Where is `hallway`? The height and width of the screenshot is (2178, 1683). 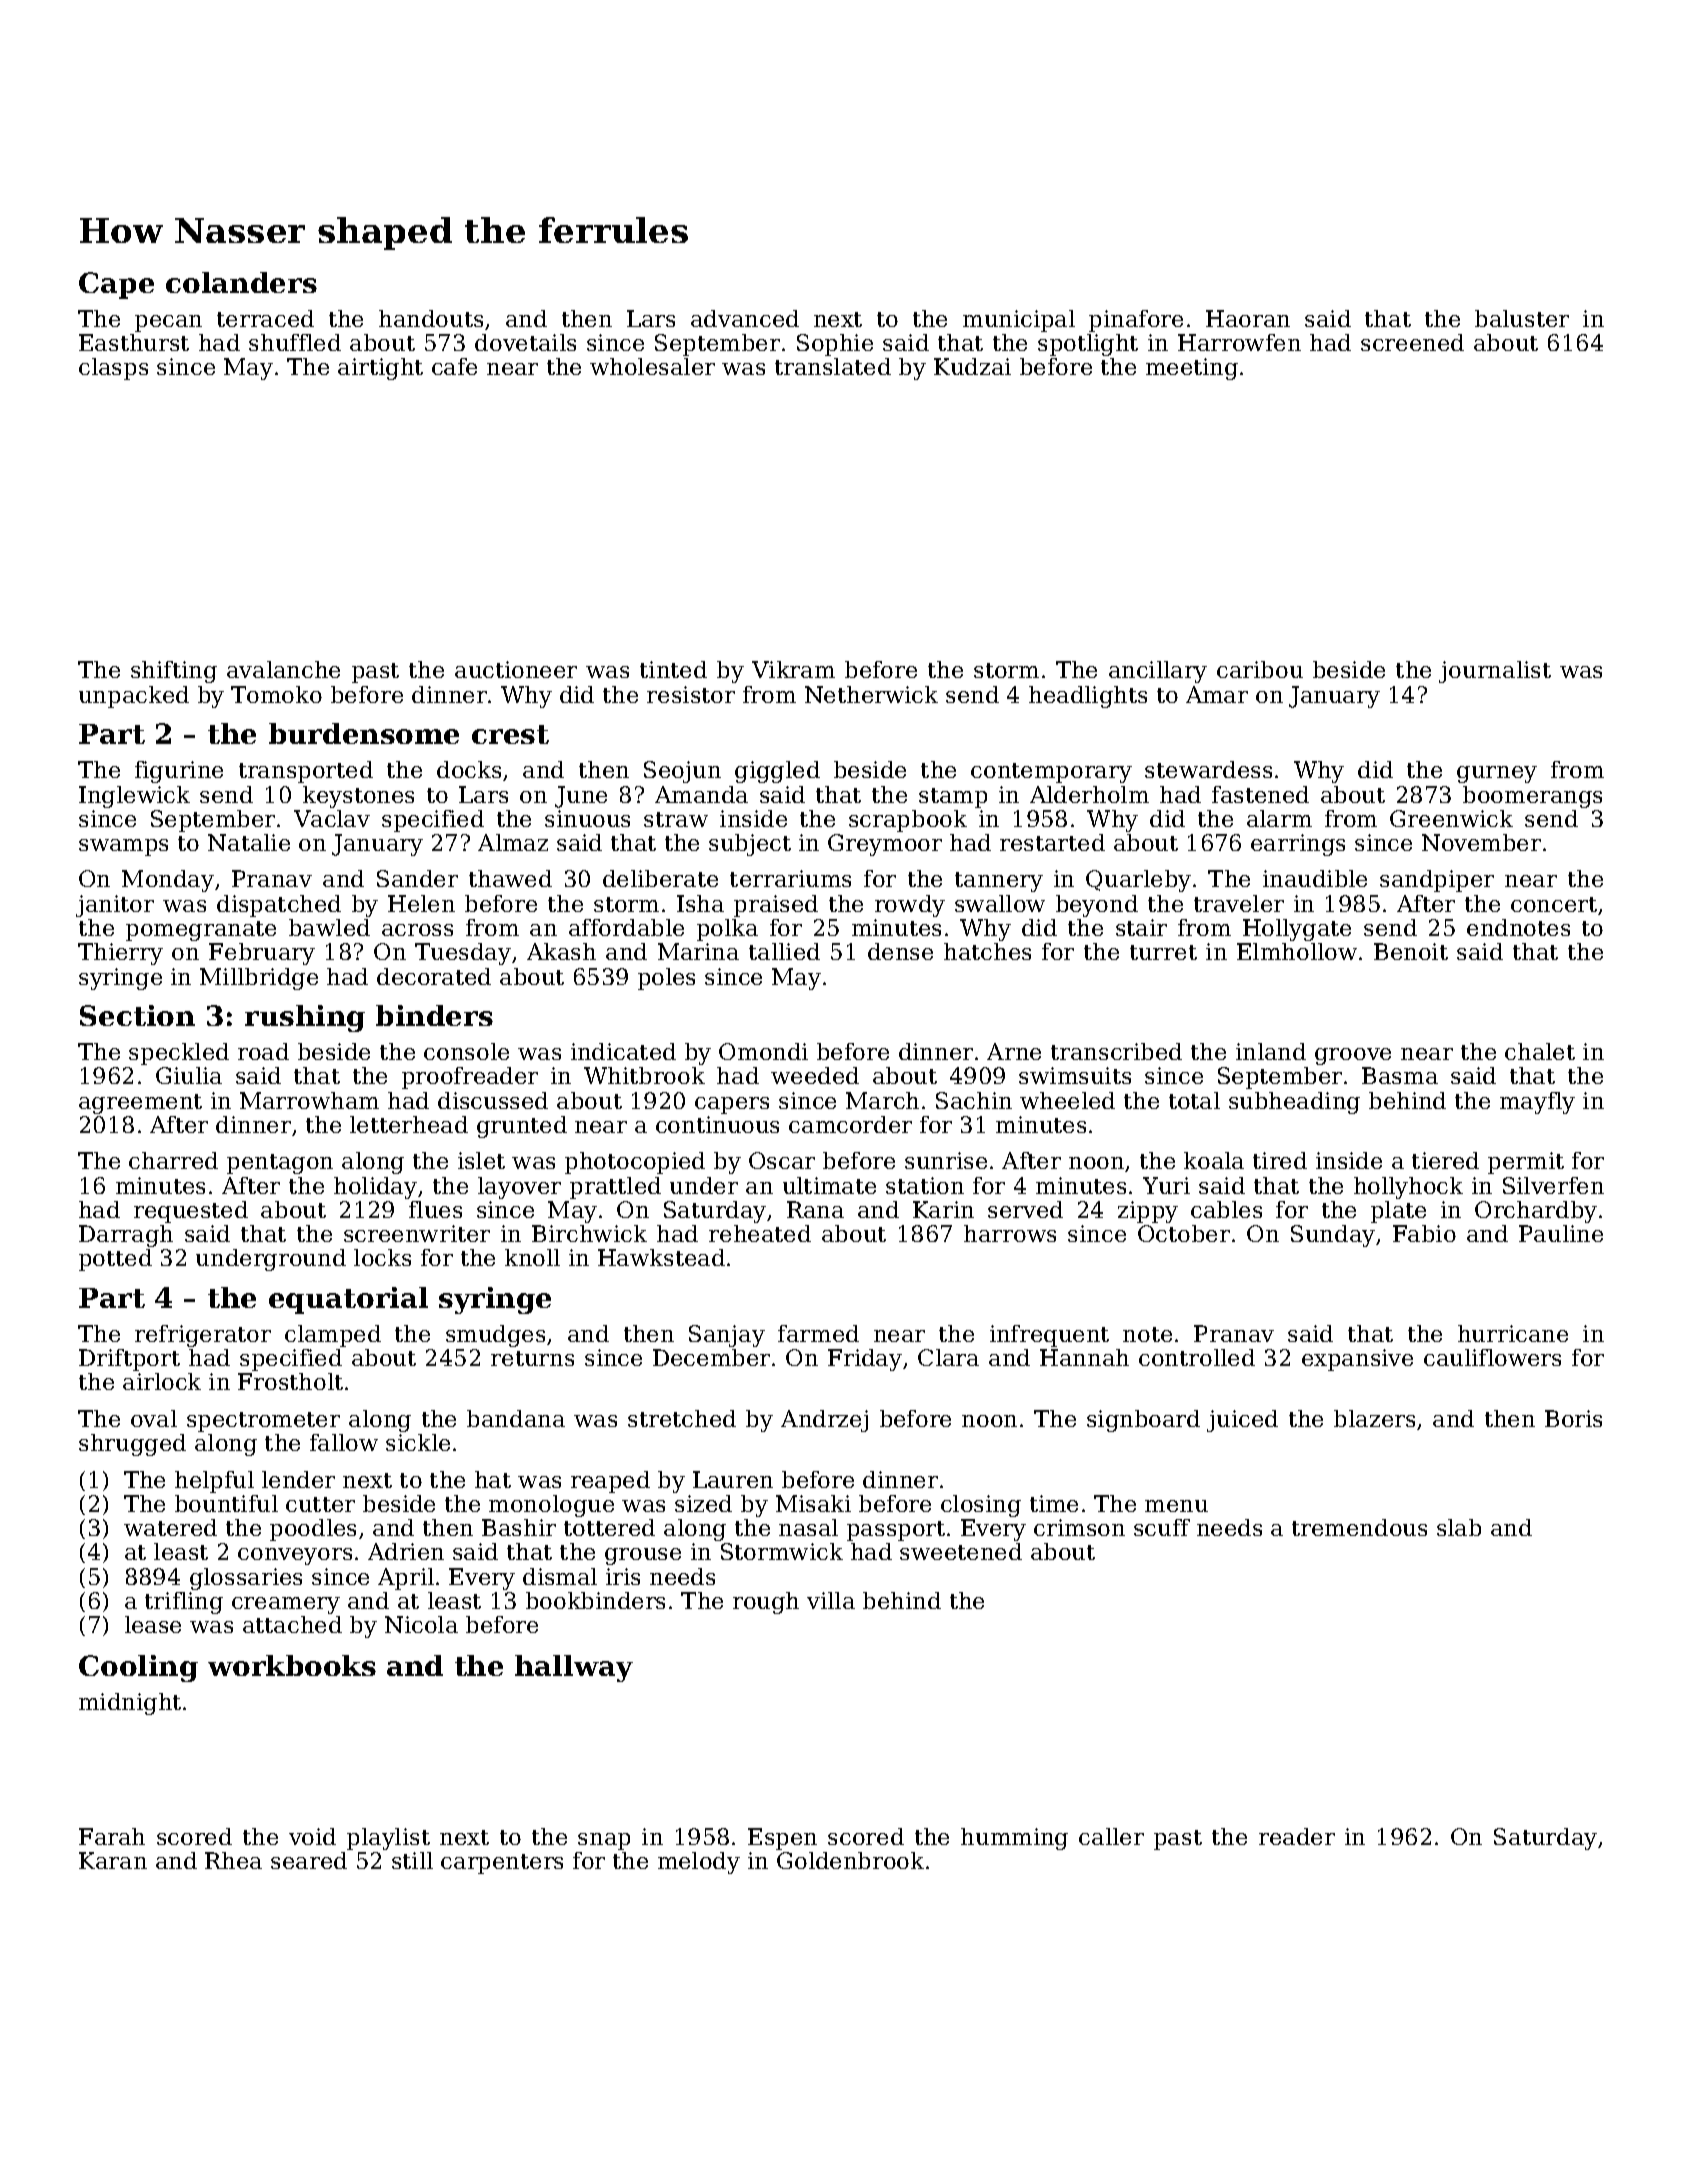 hallway is located at coordinates (574, 1668).
